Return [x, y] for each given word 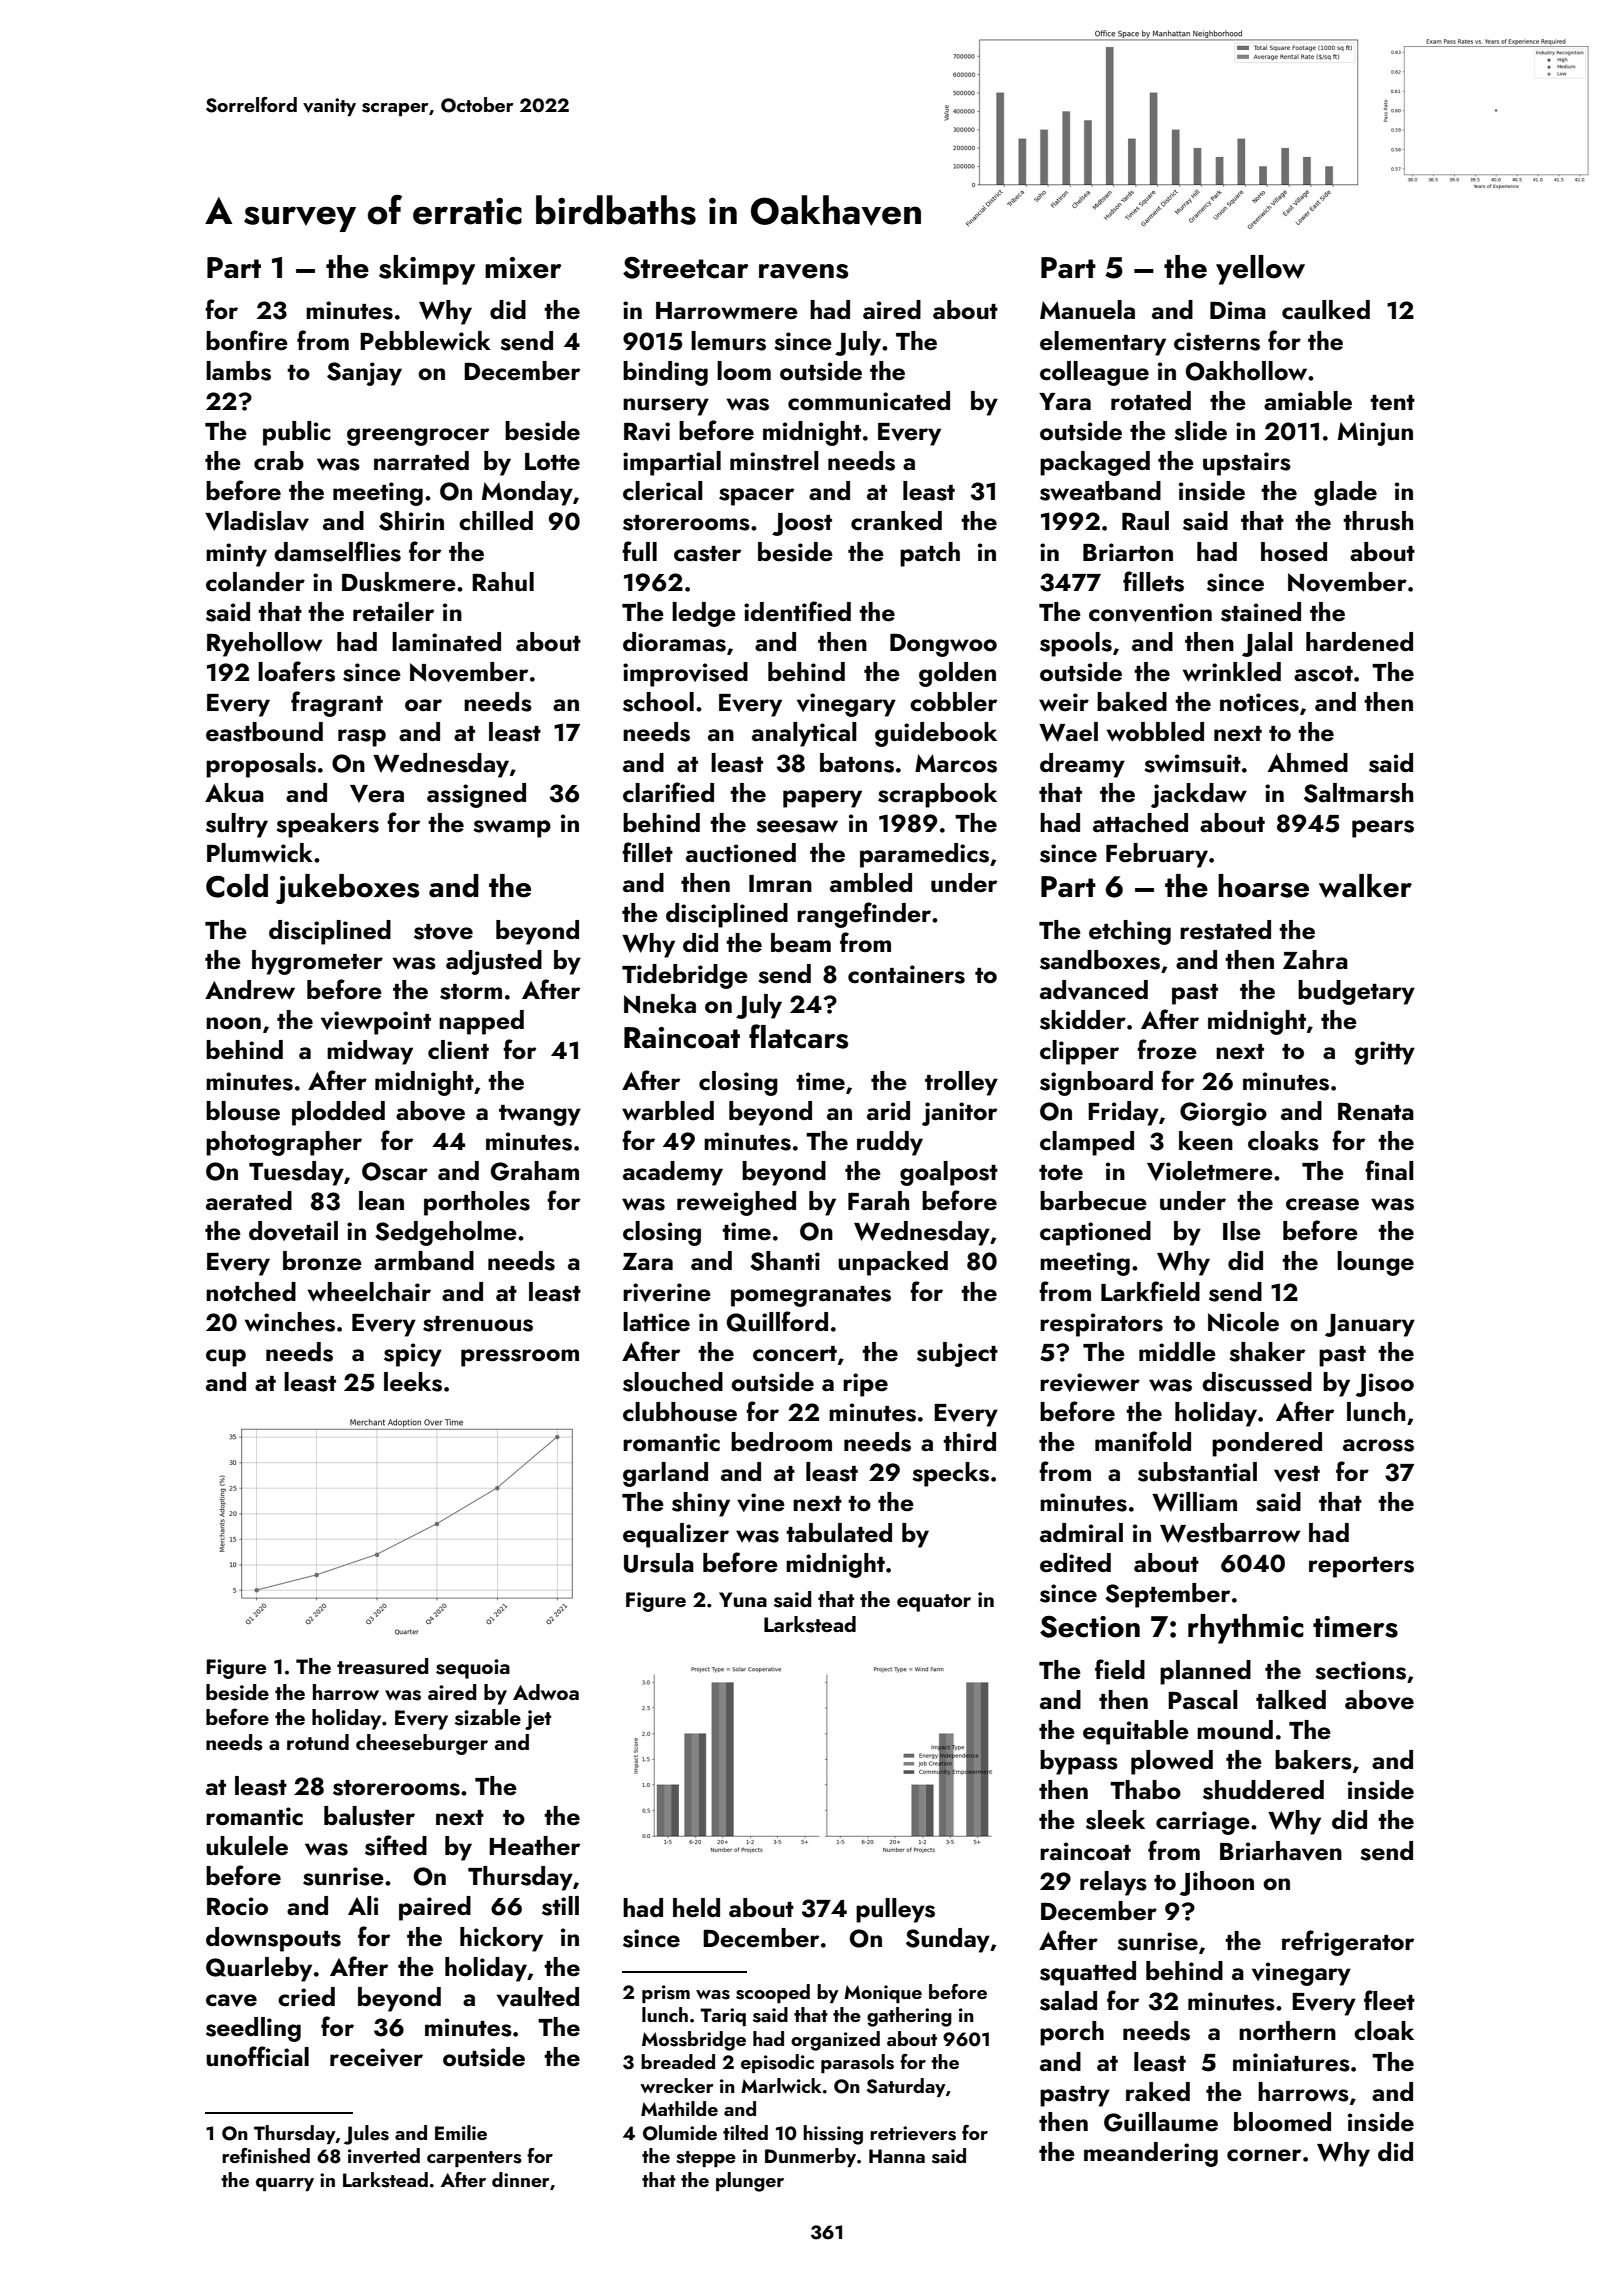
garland [665, 1474]
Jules [366, 2135]
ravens [803, 271]
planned [1205, 1672]
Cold [237, 886]
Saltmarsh [1358, 793]
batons [857, 763]
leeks [413, 1382]
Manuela [1087, 310]
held [696, 1908]
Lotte [552, 462]
